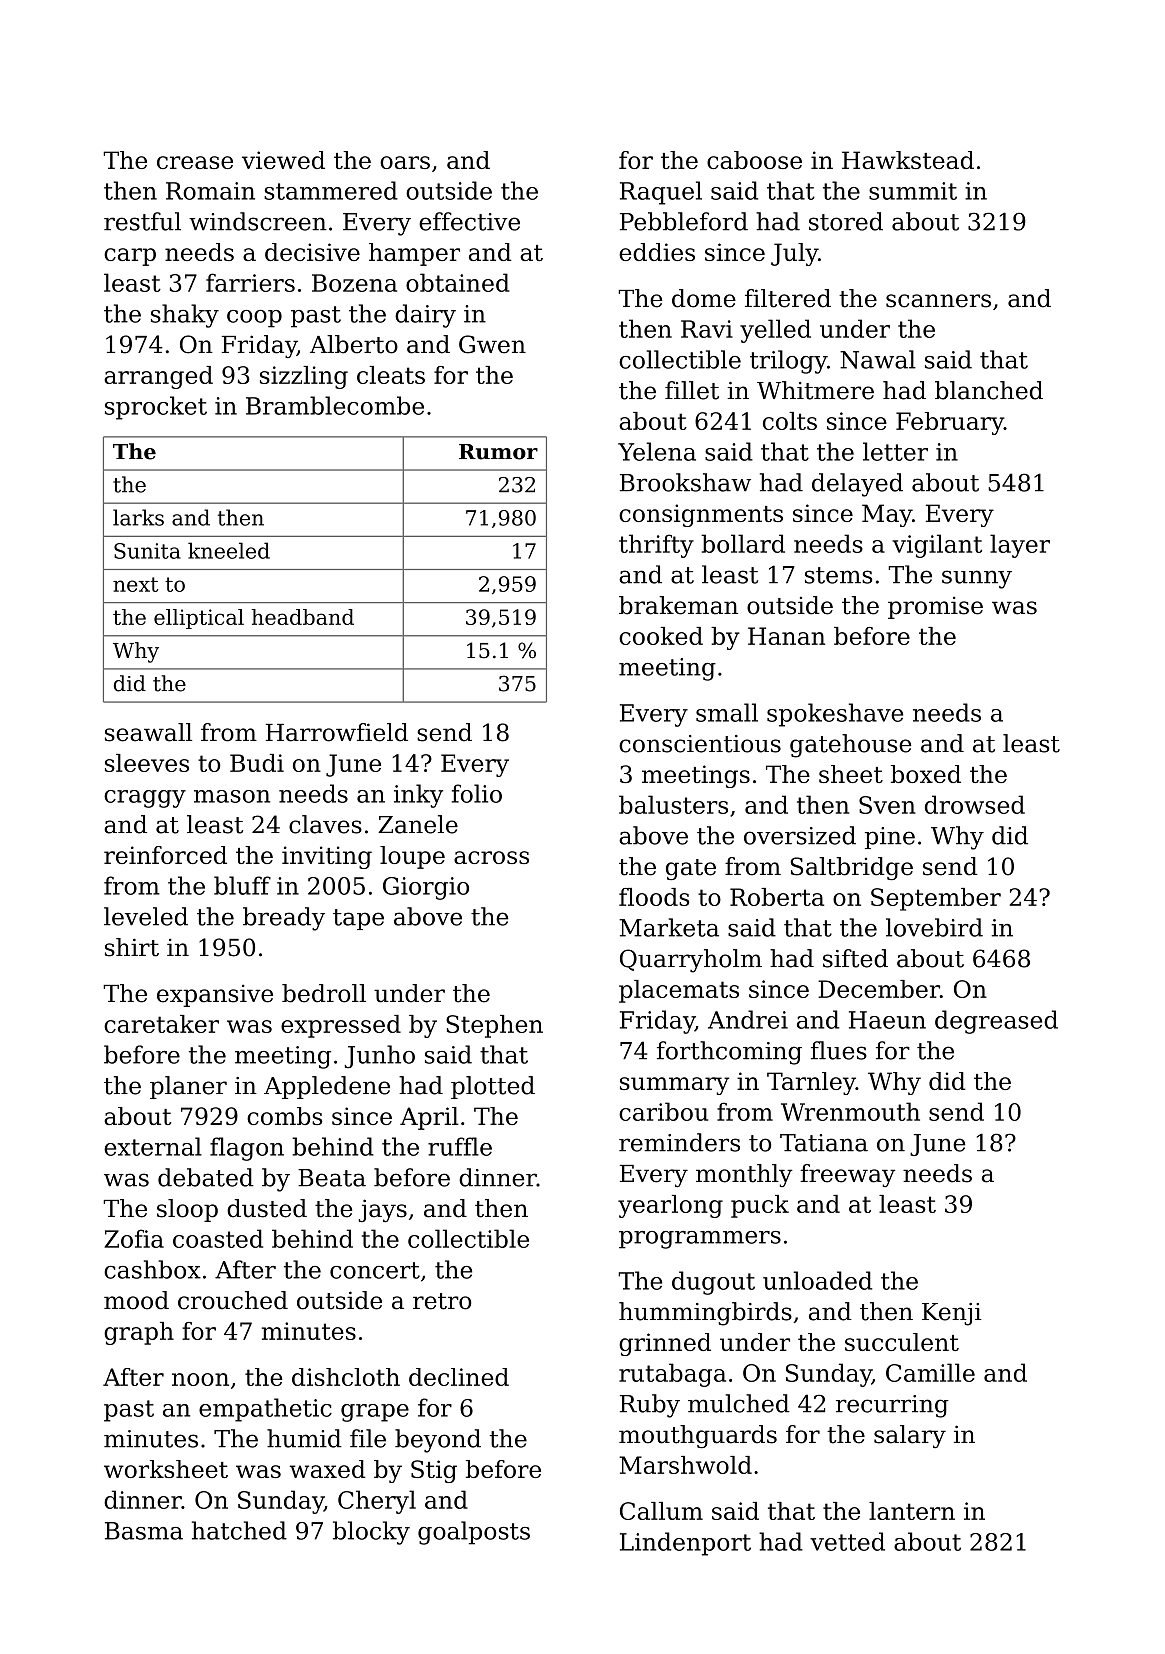 The width and height of the document is (1165, 1654). I want to click on Hanan, so click(786, 636).
